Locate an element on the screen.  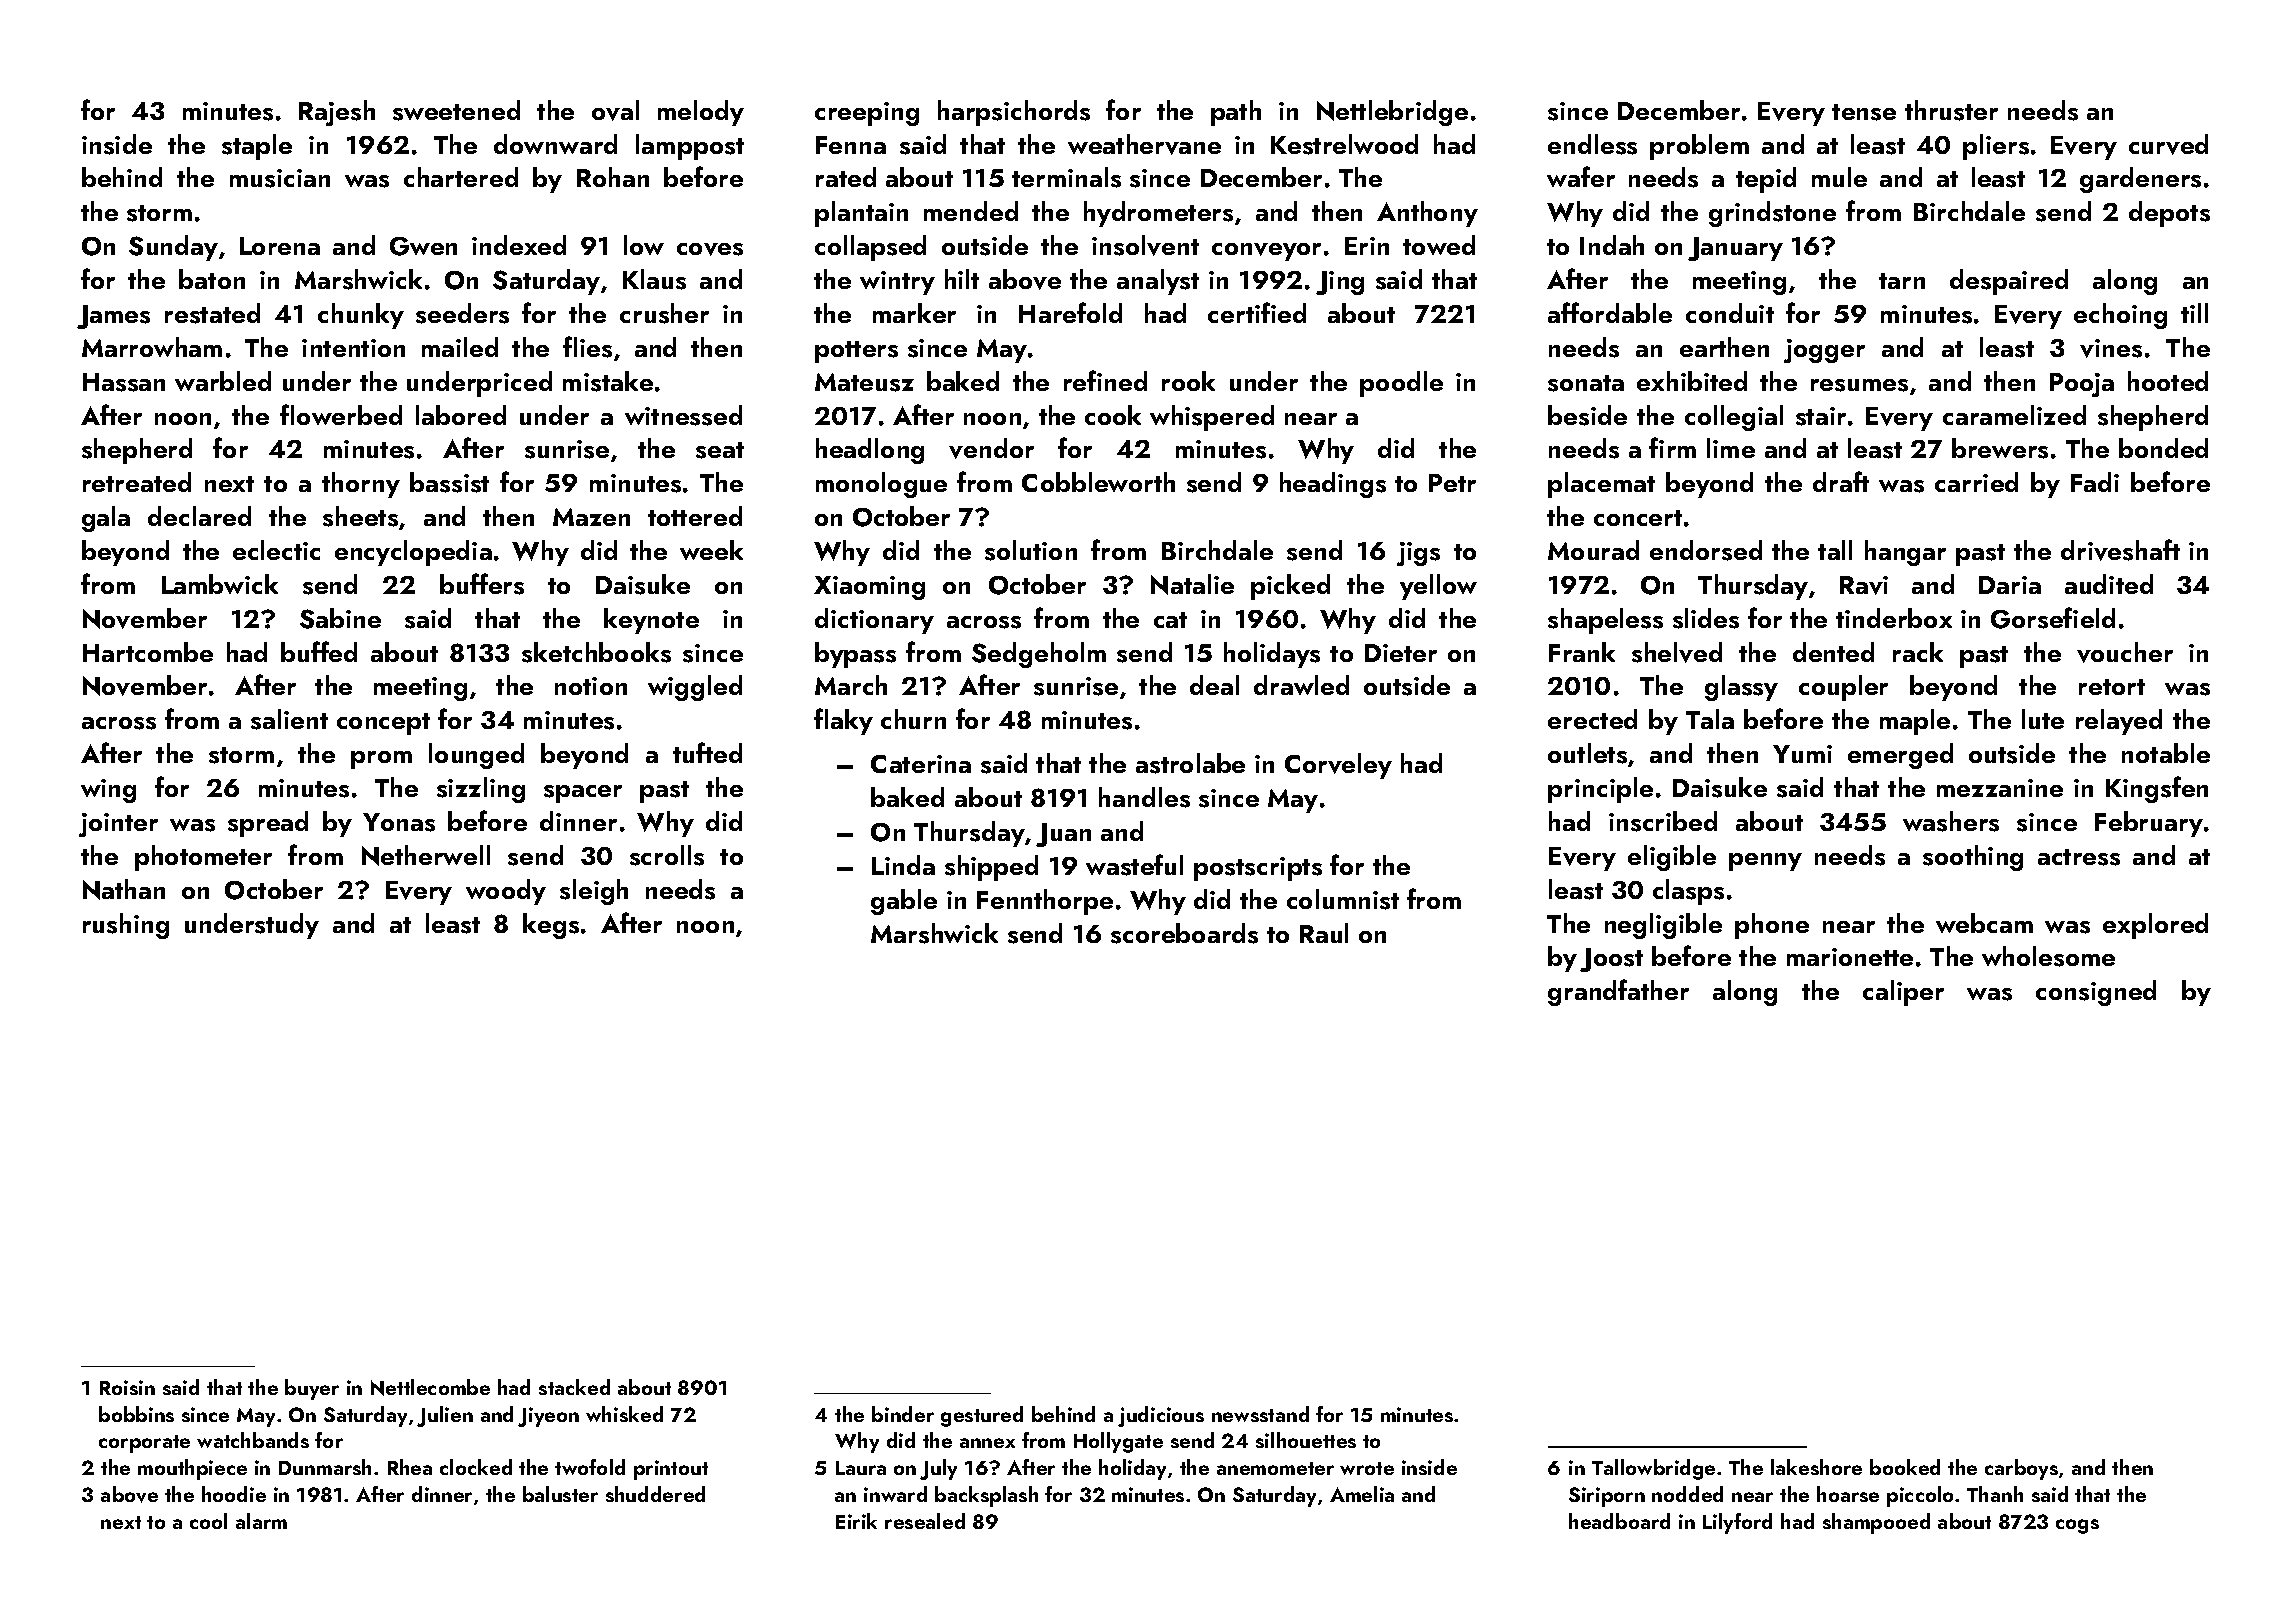
penny is located at coordinates (1765, 862).
